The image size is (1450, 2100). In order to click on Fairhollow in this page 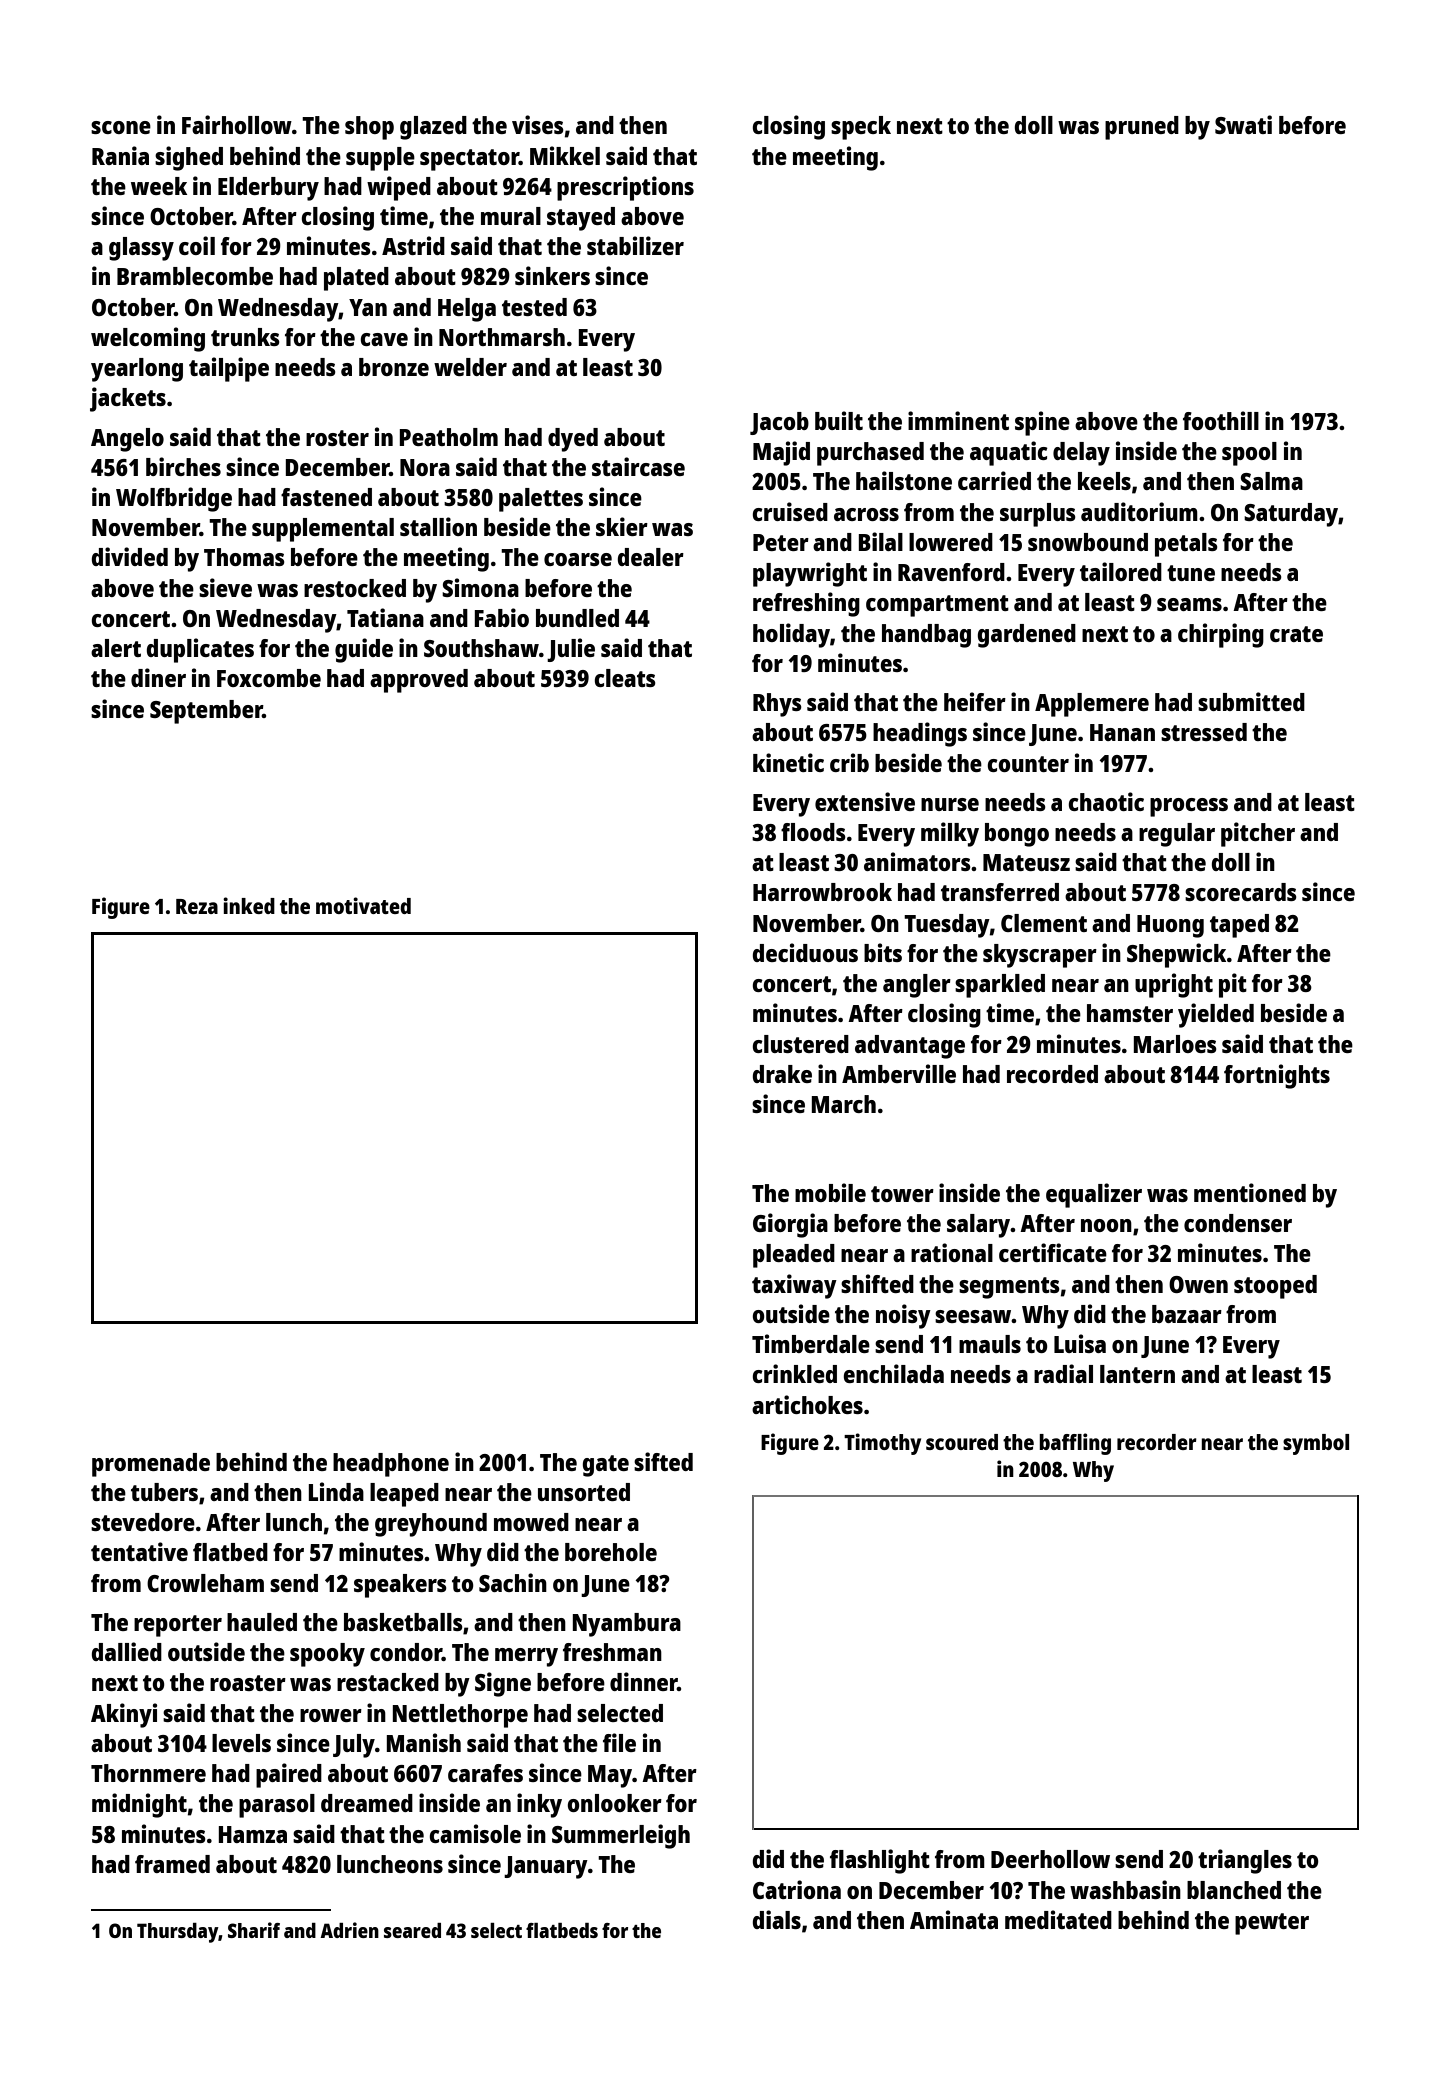, I will do `click(237, 124)`.
